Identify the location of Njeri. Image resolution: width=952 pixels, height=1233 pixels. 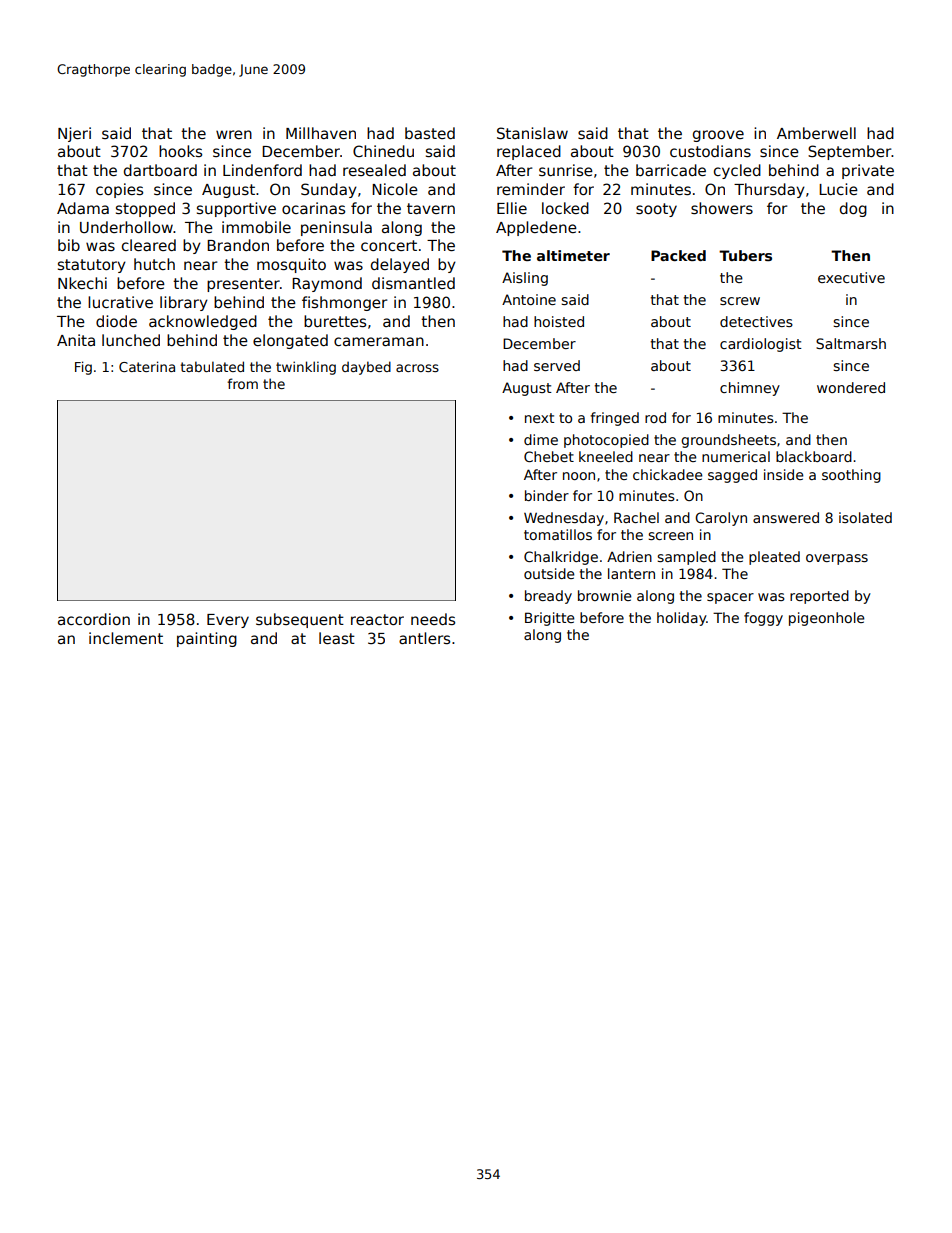
(74, 134).
